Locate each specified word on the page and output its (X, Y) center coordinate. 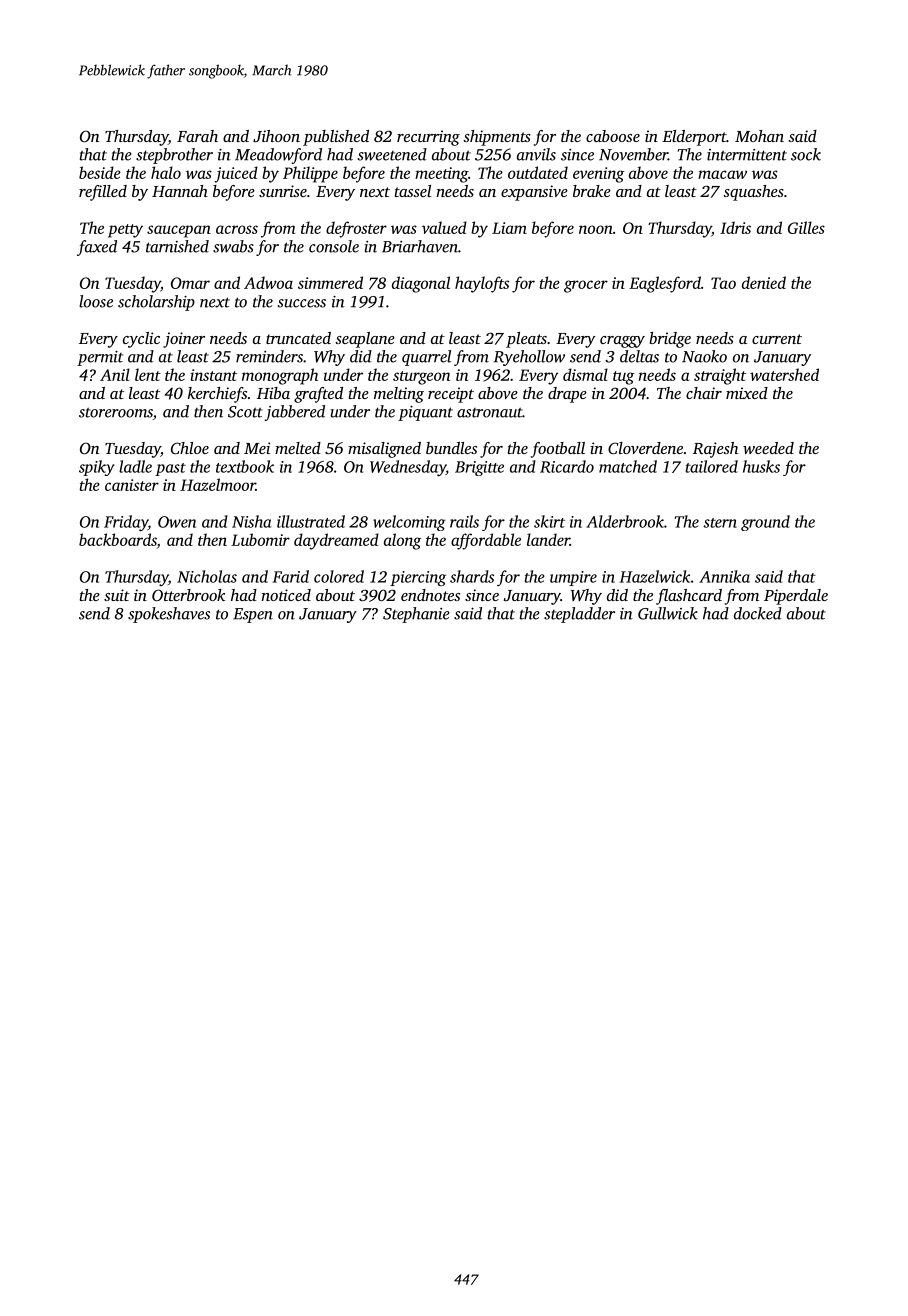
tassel (412, 191)
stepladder (579, 615)
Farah (197, 136)
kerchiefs (217, 395)
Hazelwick (654, 576)
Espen (253, 615)
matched (628, 466)
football (558, 450)
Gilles (806, 227)
